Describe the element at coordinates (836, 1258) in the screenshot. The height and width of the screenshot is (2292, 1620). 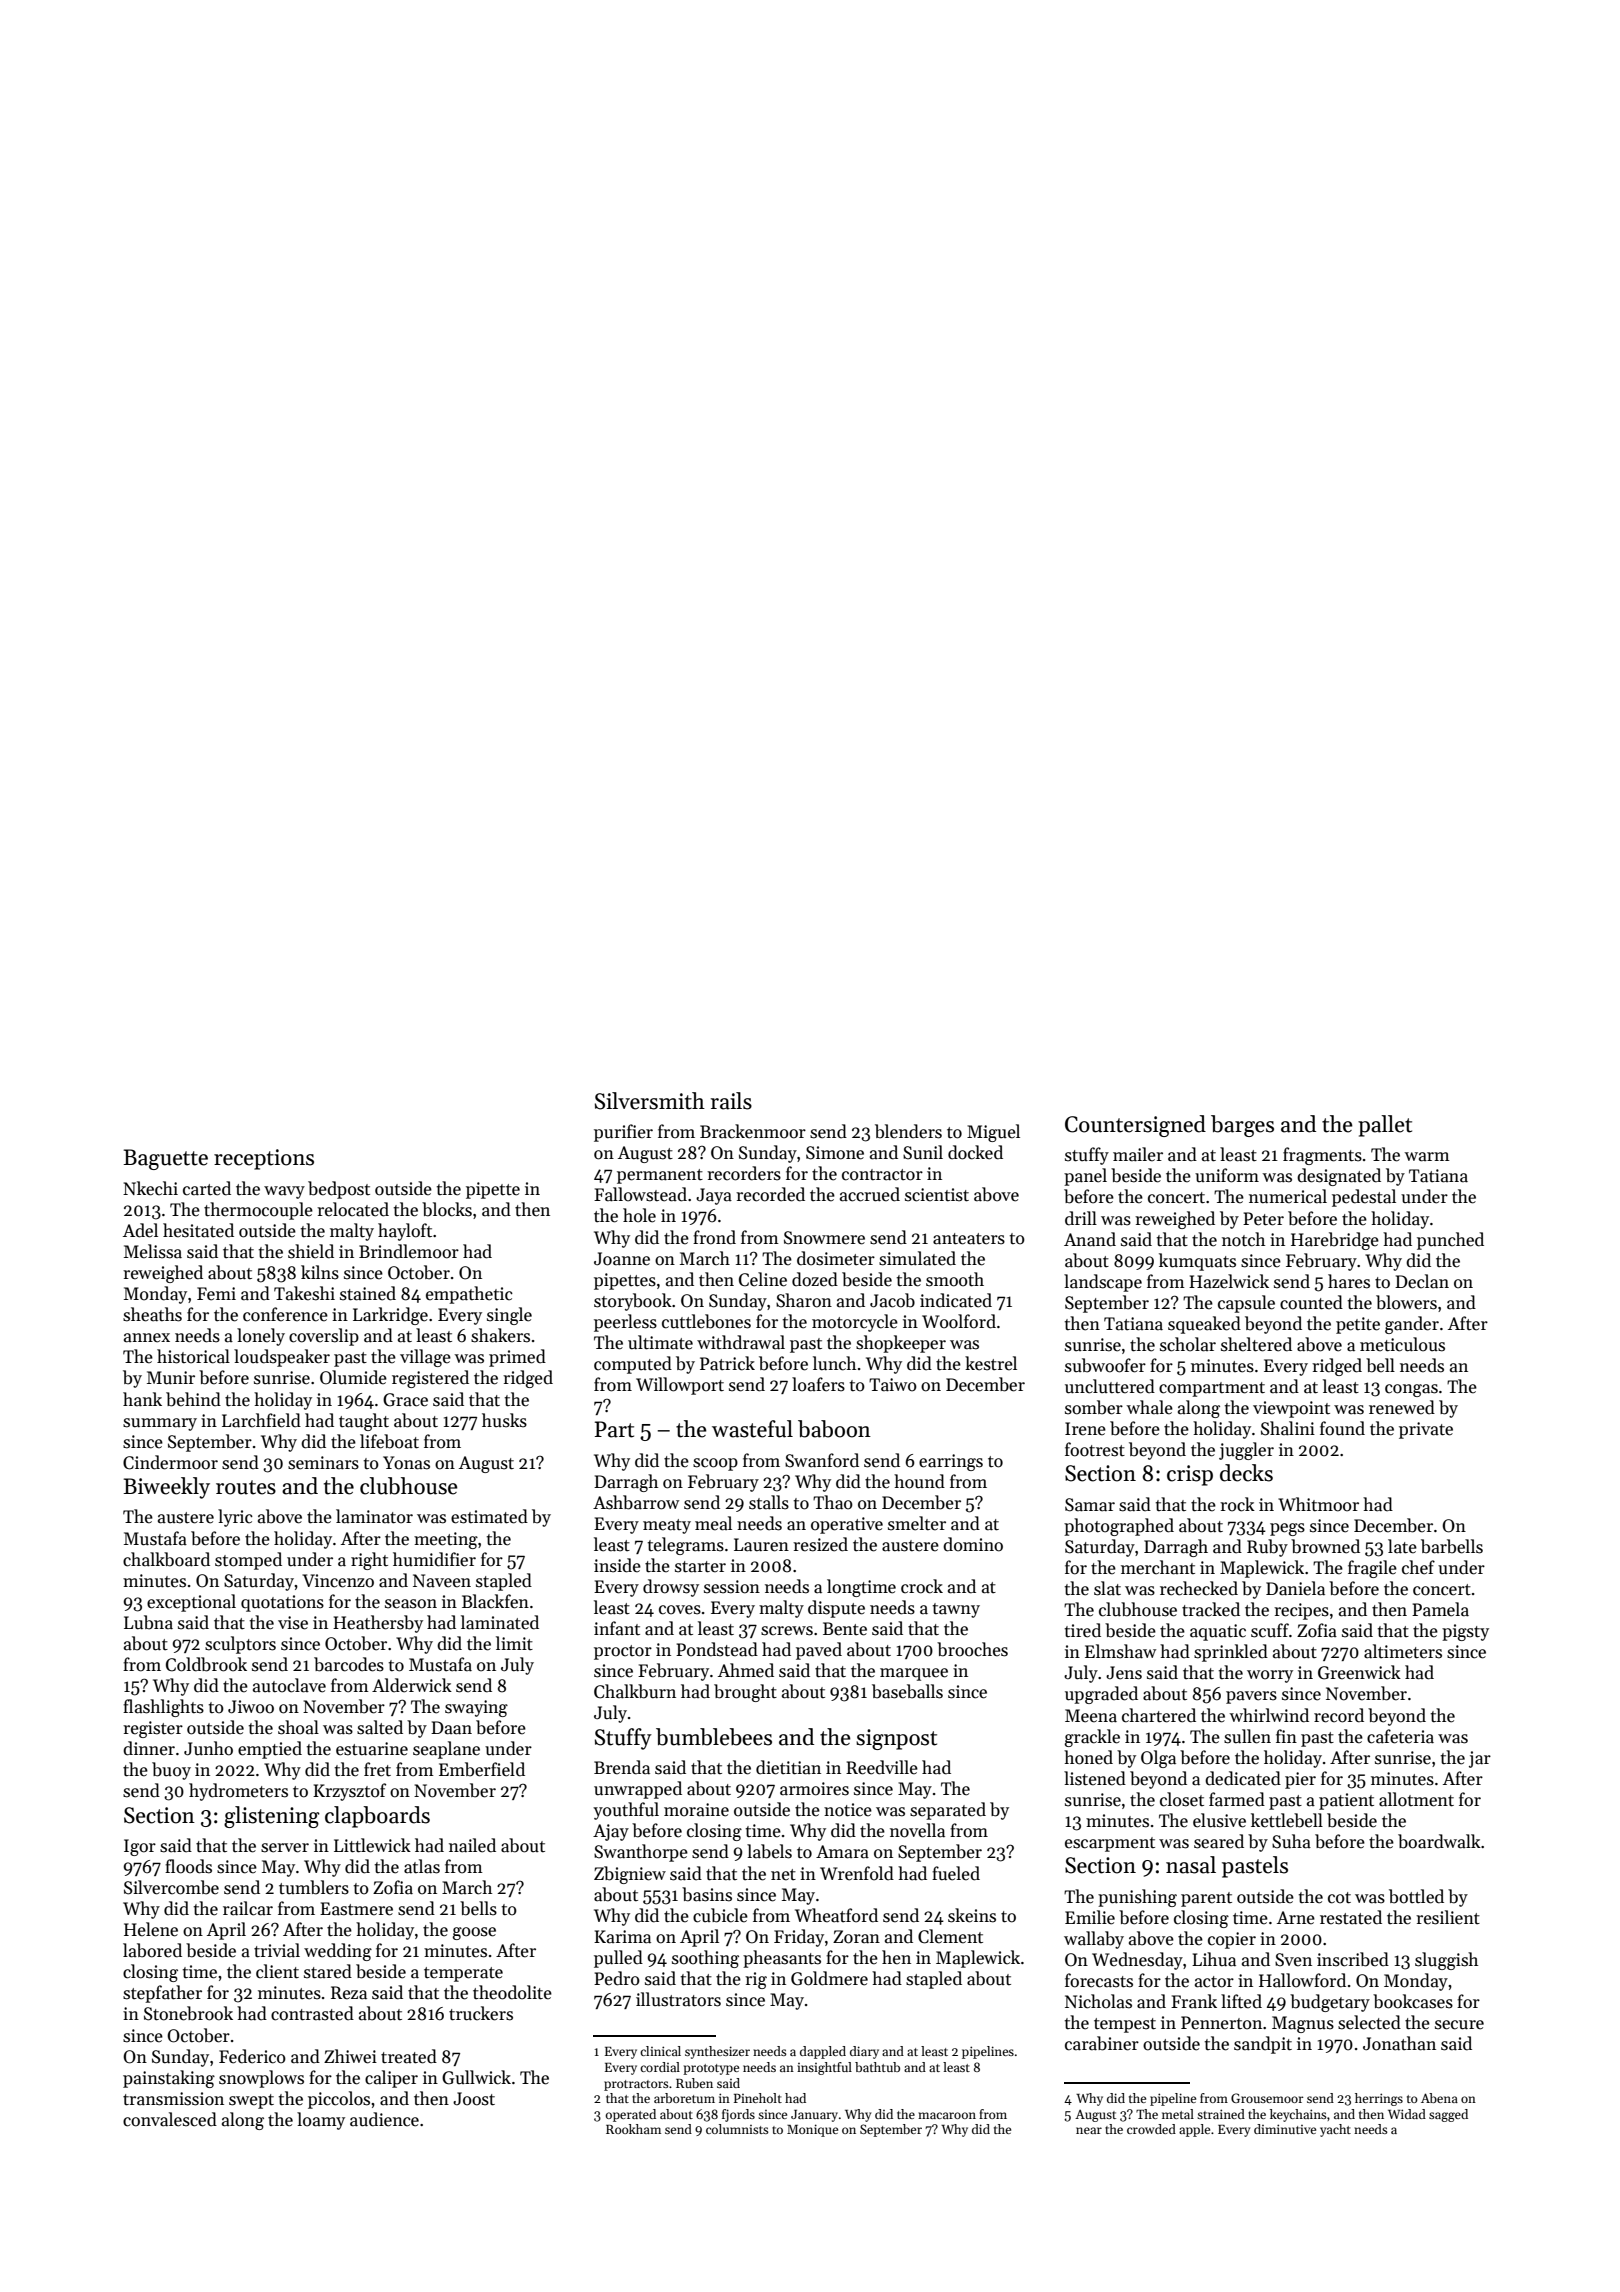
I see `dosimeter` at that location.
